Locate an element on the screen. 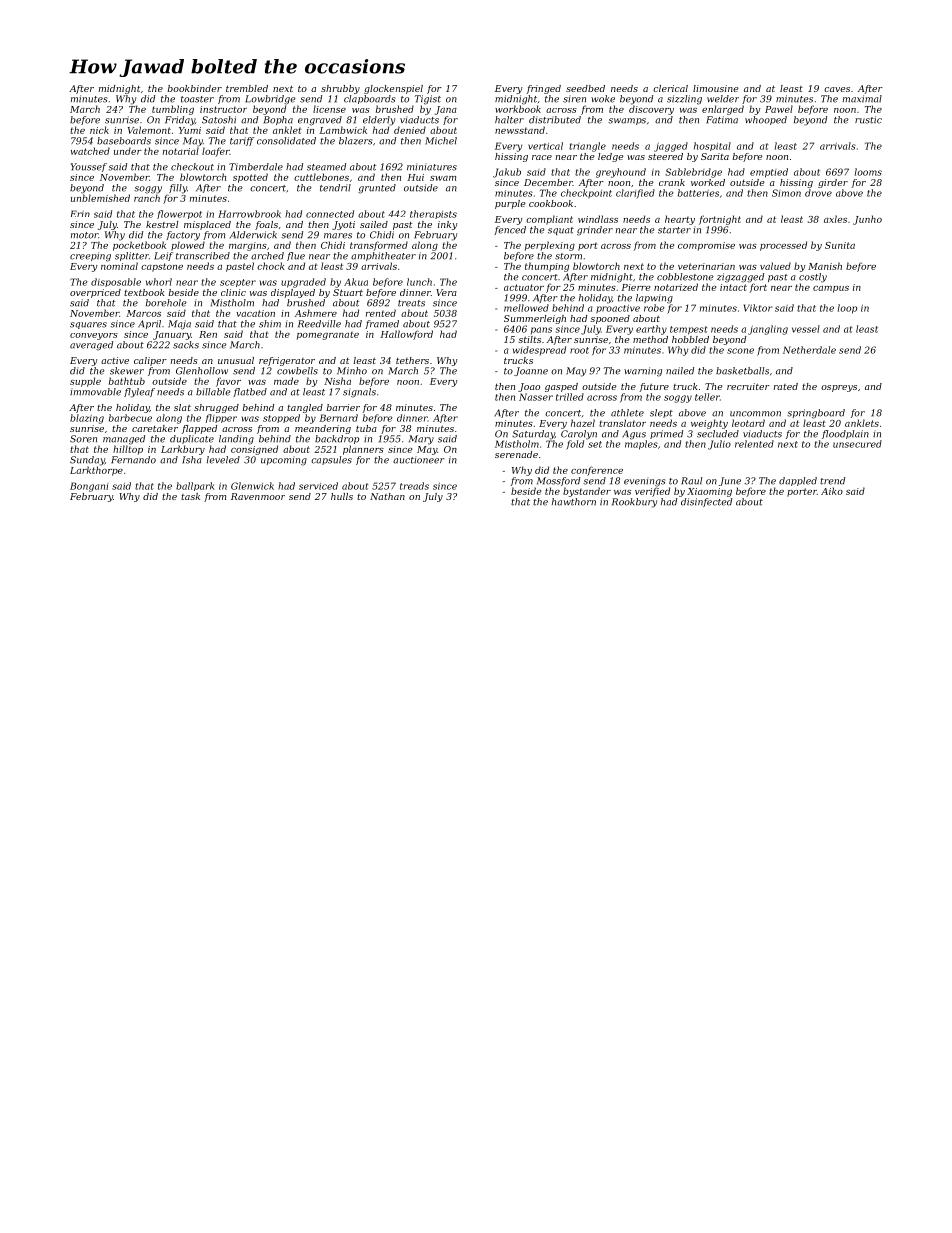 The height and width of the screenshot is (1233, 952). limousine is located at coordinates (716, 88).
